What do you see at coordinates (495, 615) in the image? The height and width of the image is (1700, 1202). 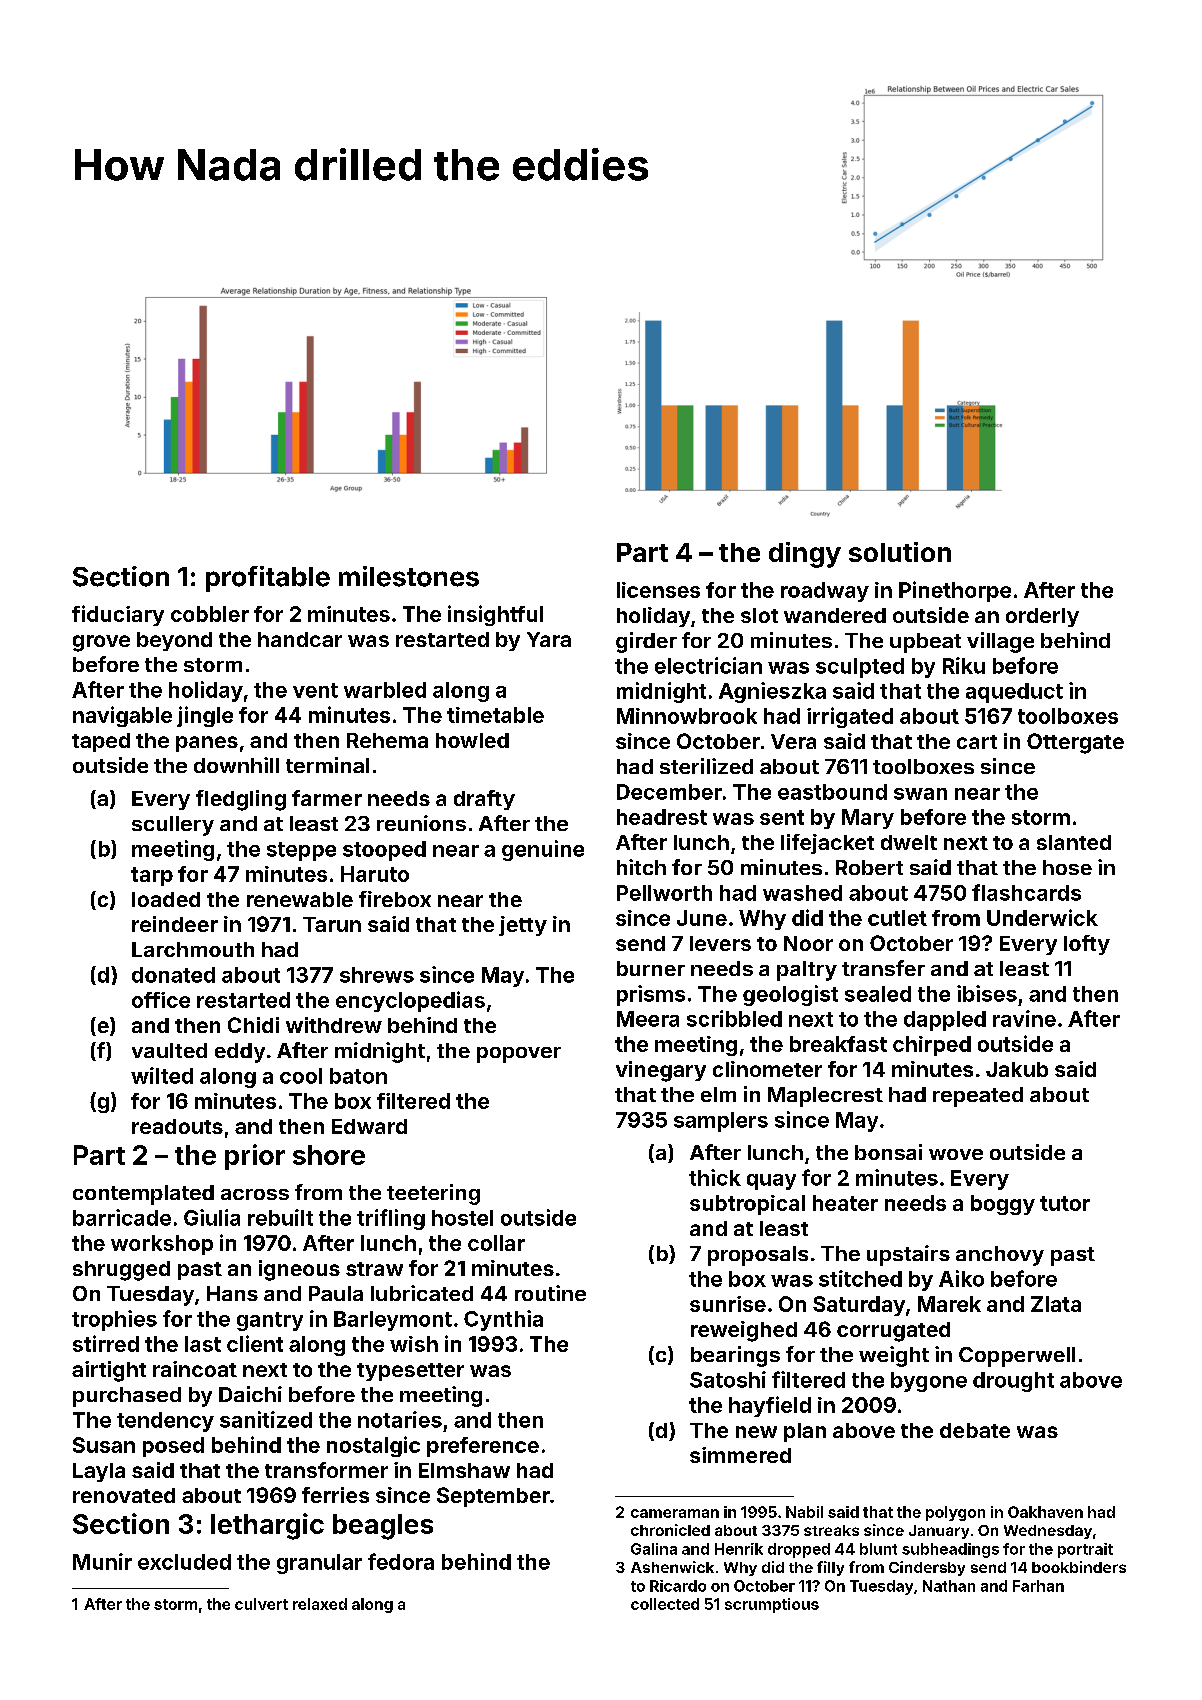 I see `insightful` at bounding box center [495, 615].
